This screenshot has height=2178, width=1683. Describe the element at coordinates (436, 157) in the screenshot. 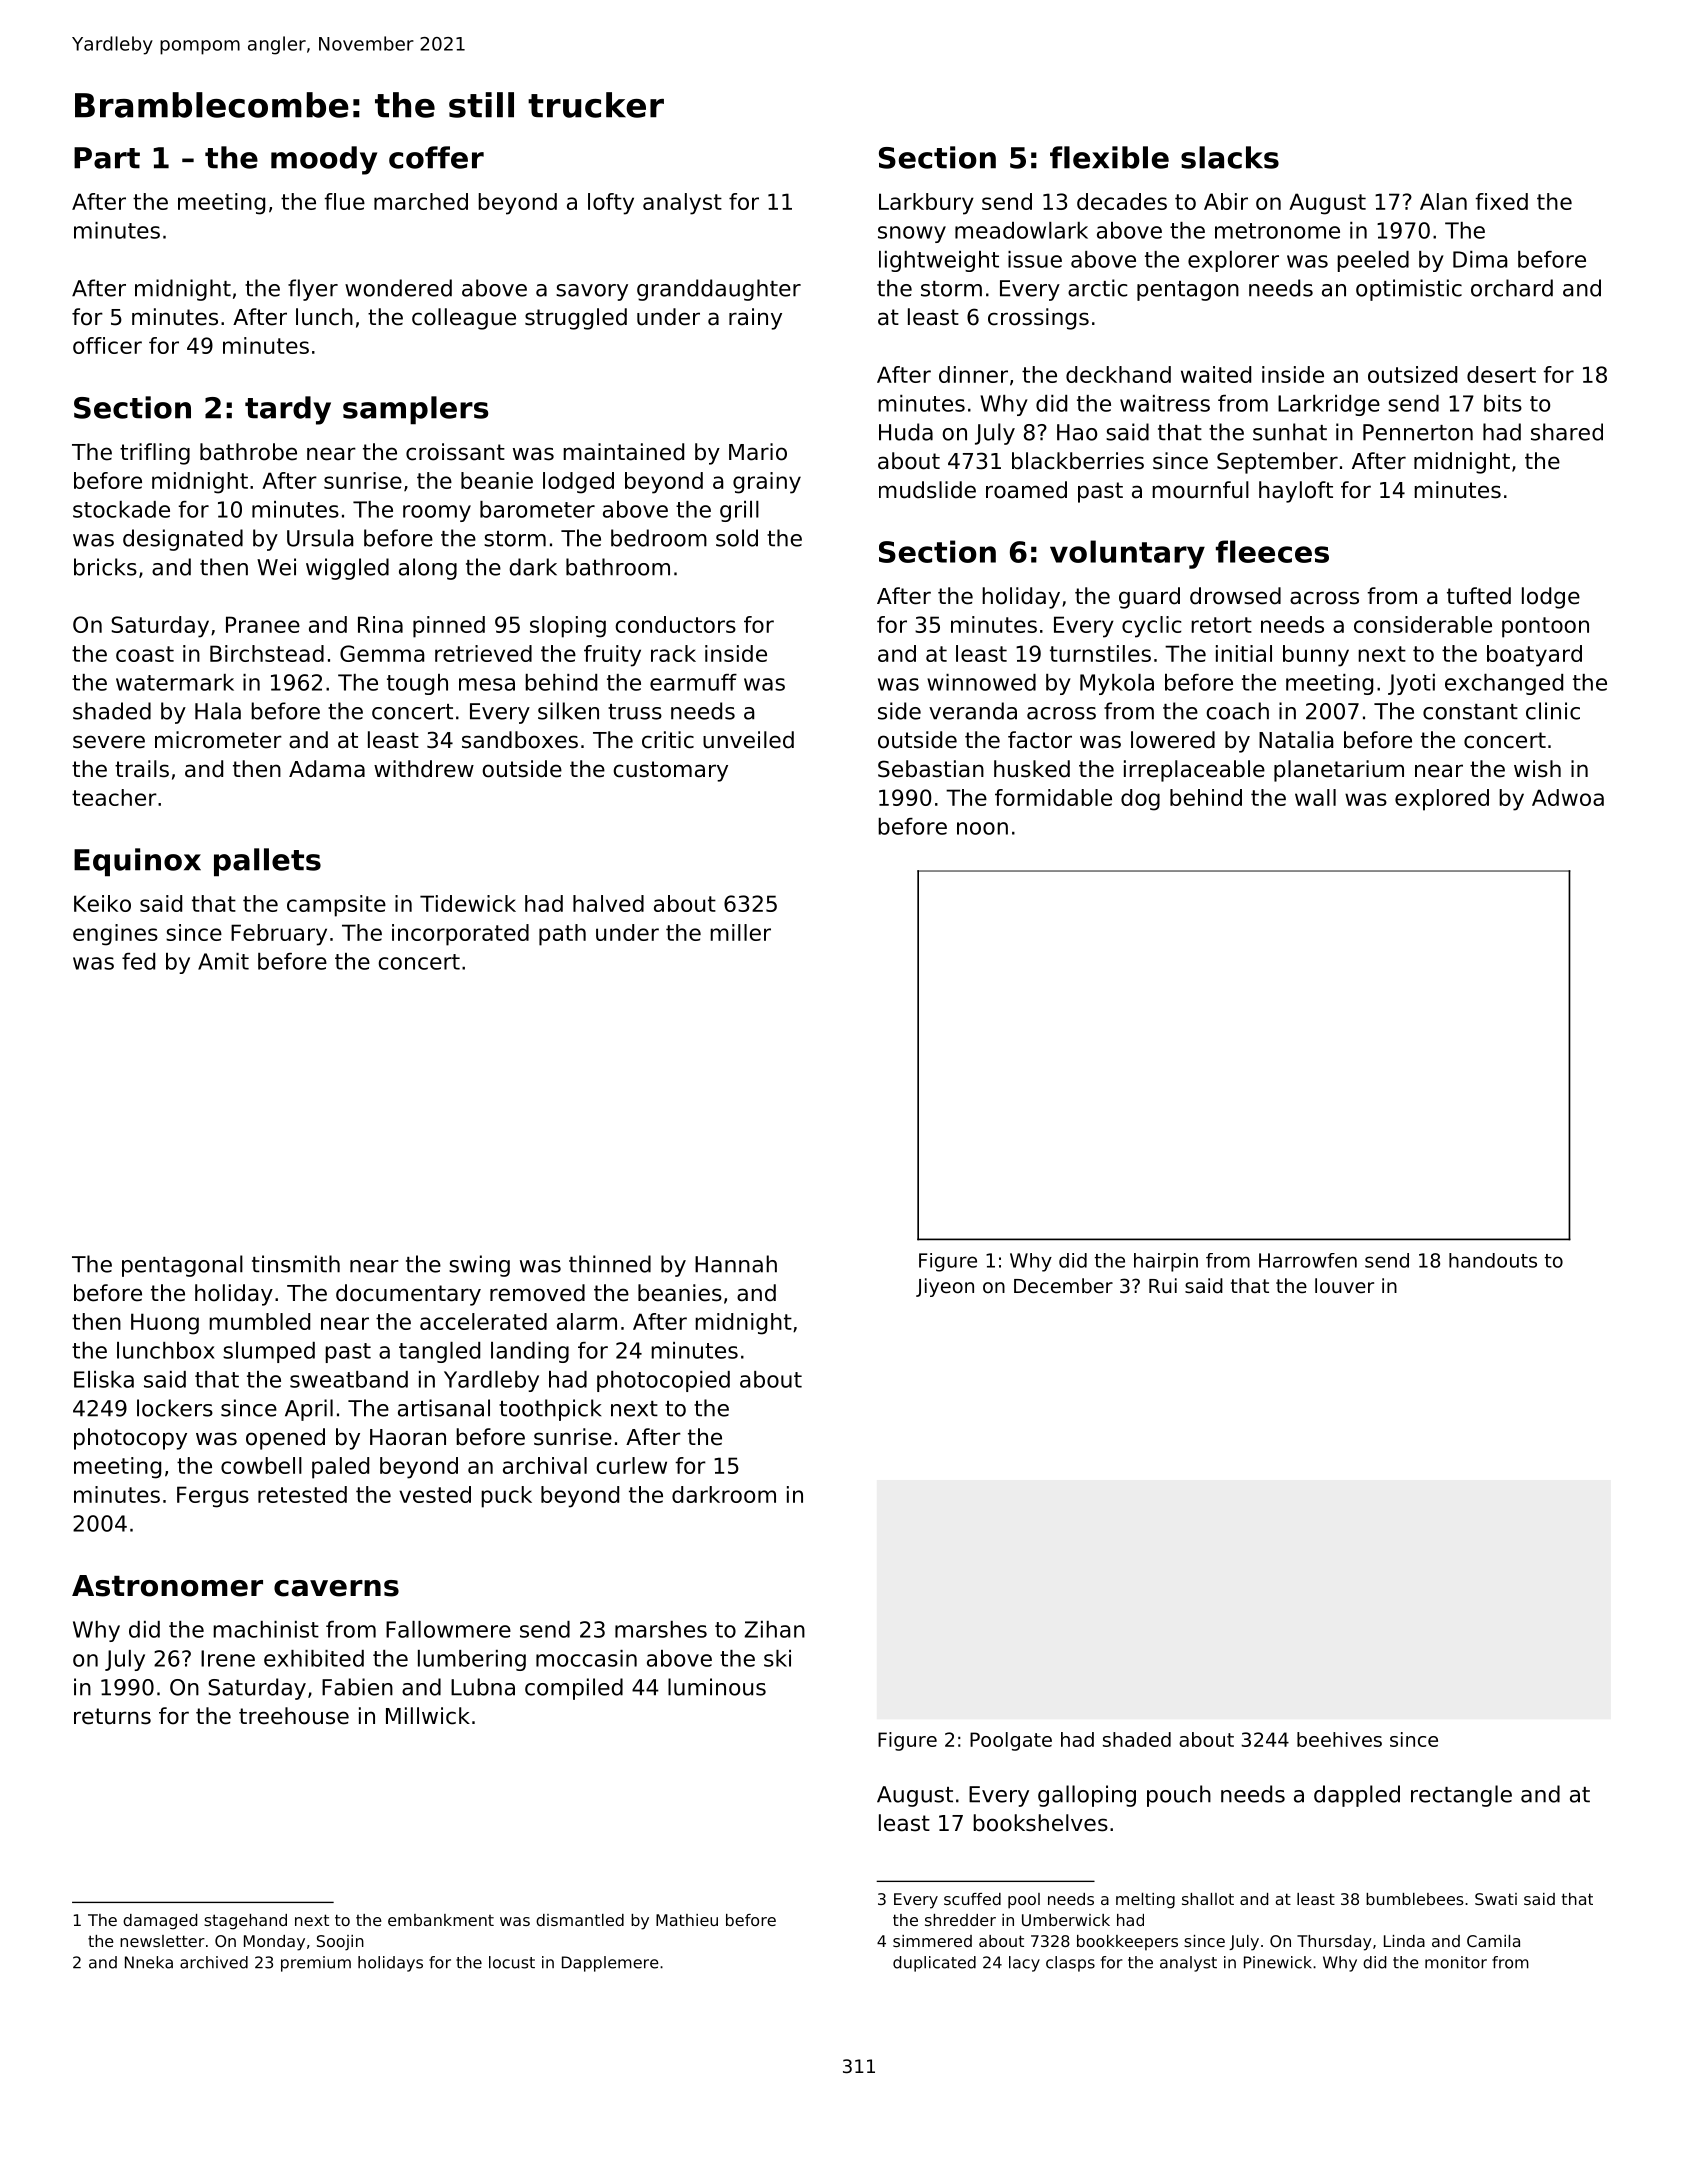

I see `coffer` at that location.
